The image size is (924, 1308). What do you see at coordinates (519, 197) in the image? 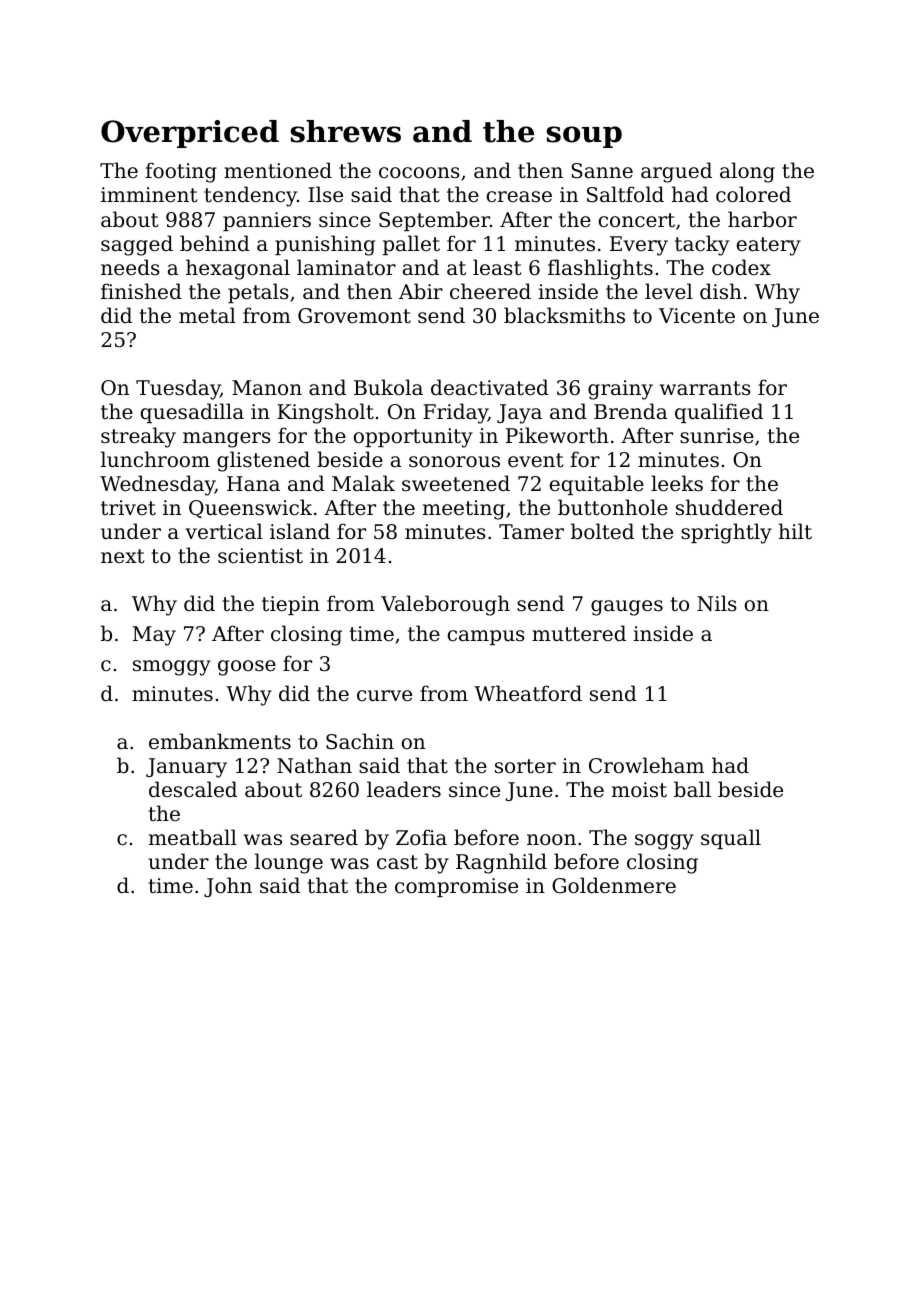
I see `crease` at bounding box center [519, 197].
